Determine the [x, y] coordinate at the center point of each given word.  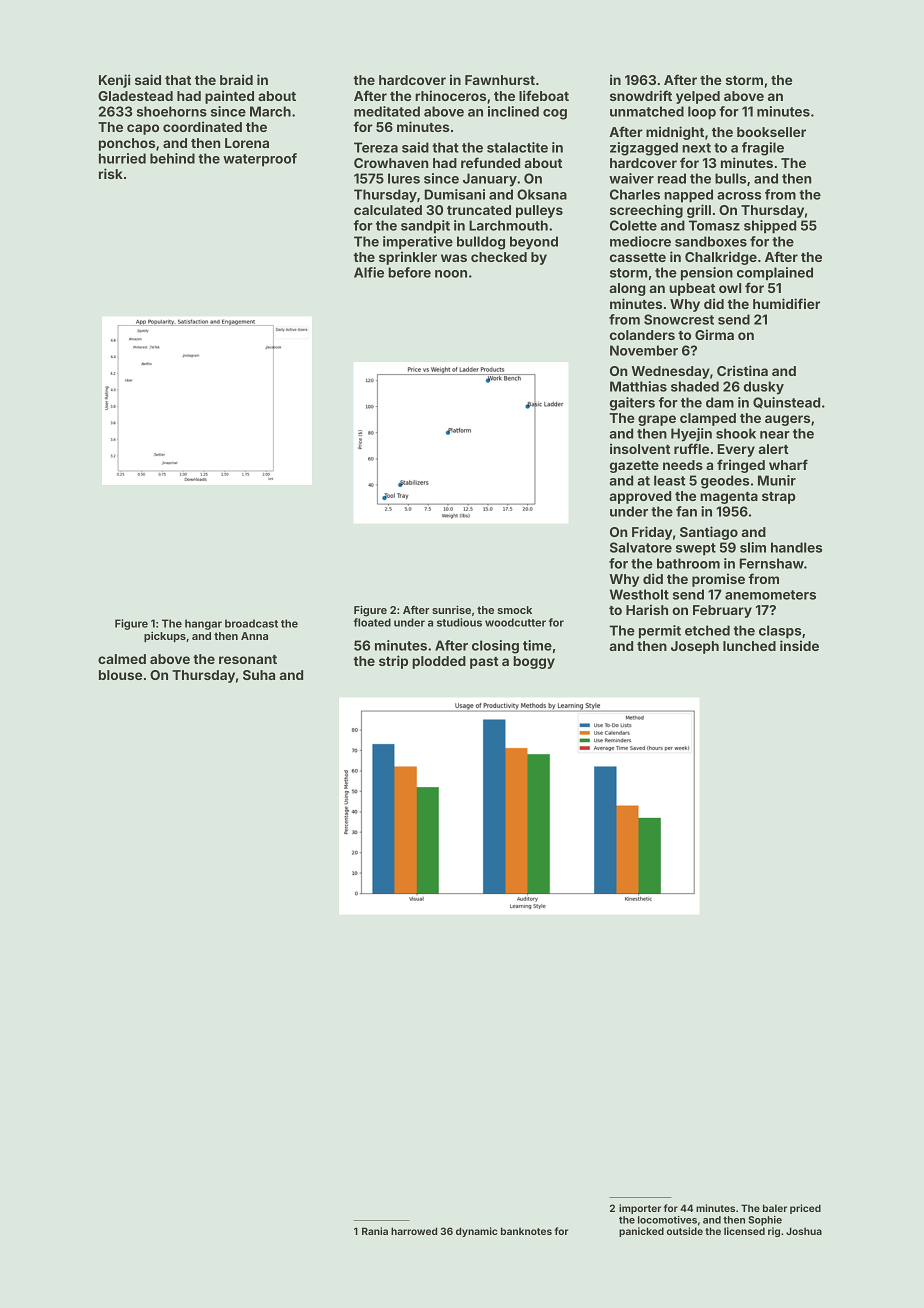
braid [236, 79]
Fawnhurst [500, 80]
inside [799, 645]
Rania [375, 1231]
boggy [534, 662]
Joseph [695, 647]
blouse [120, 675]
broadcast [251, 623]
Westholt [639, 594]
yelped [698, 97]
